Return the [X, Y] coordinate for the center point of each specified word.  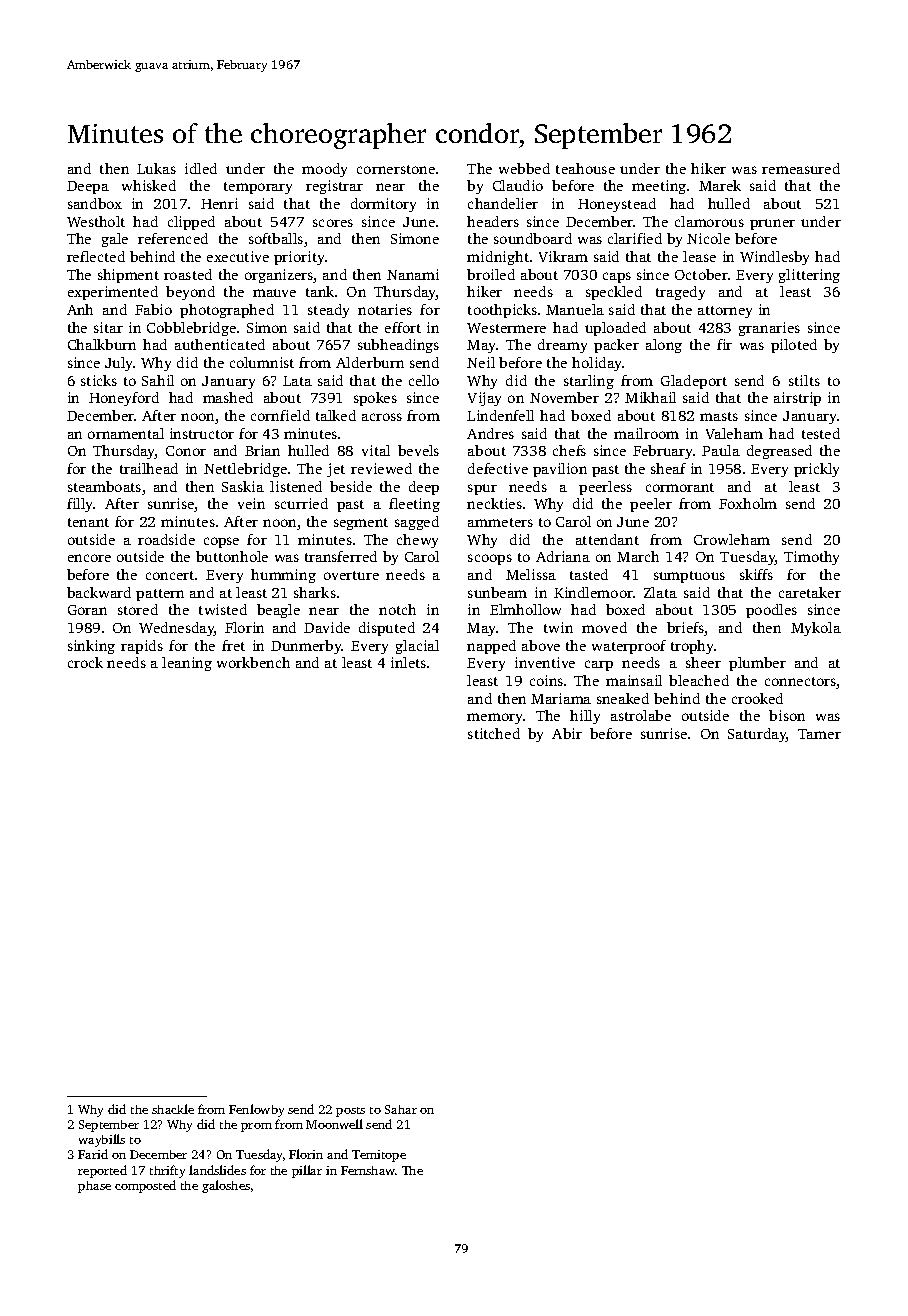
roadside [166, 539]
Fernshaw [368, 1170]
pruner [772, 224]
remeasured [801, 168]
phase [94, 1187]
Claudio [518, 185]
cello [424, 380]
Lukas [156, 168]
